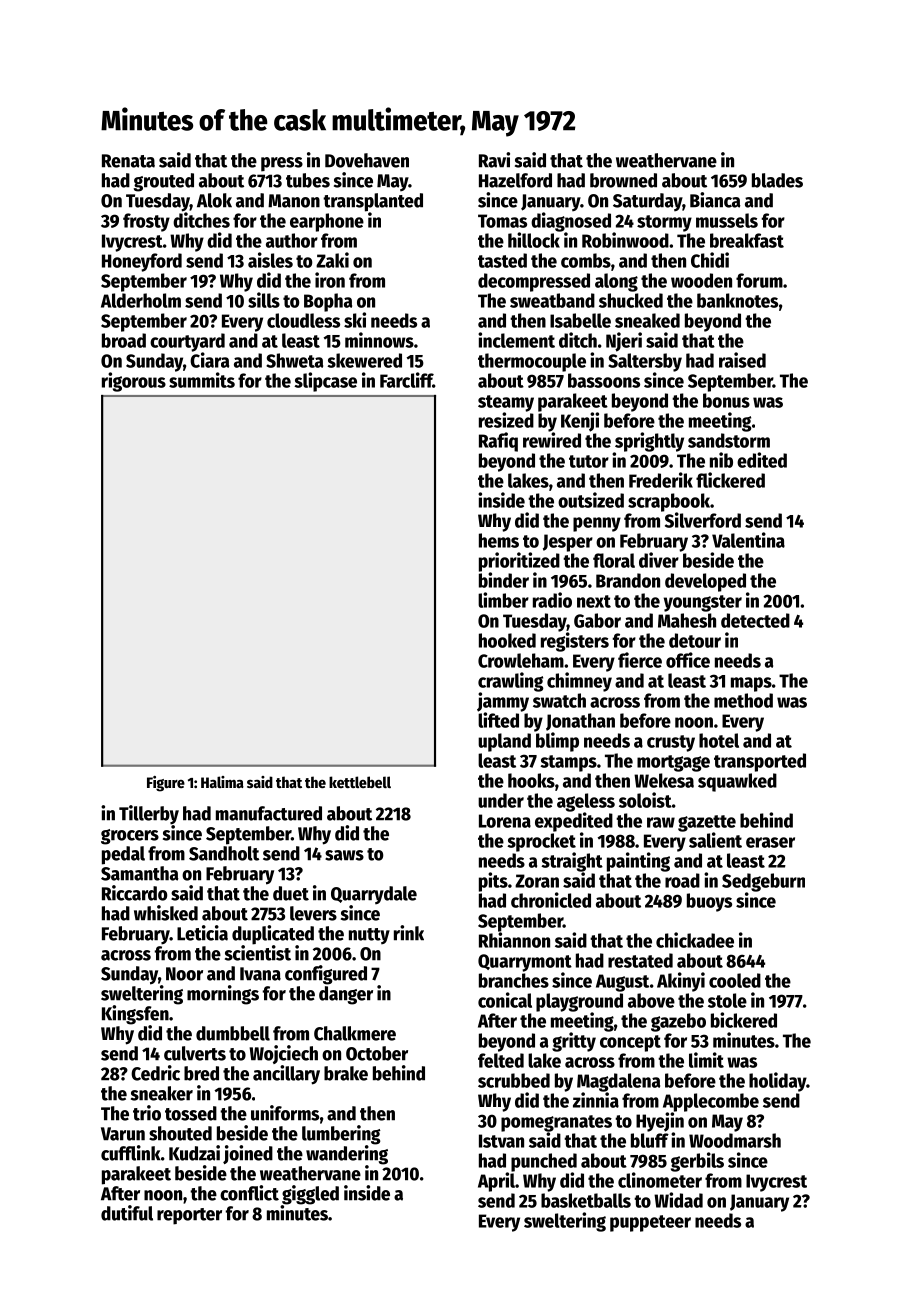 This page has width=914, height=1297. What do you see at coordinates (308, 180) in the page?
I see `tubes` at bounding box center [308, 180].
